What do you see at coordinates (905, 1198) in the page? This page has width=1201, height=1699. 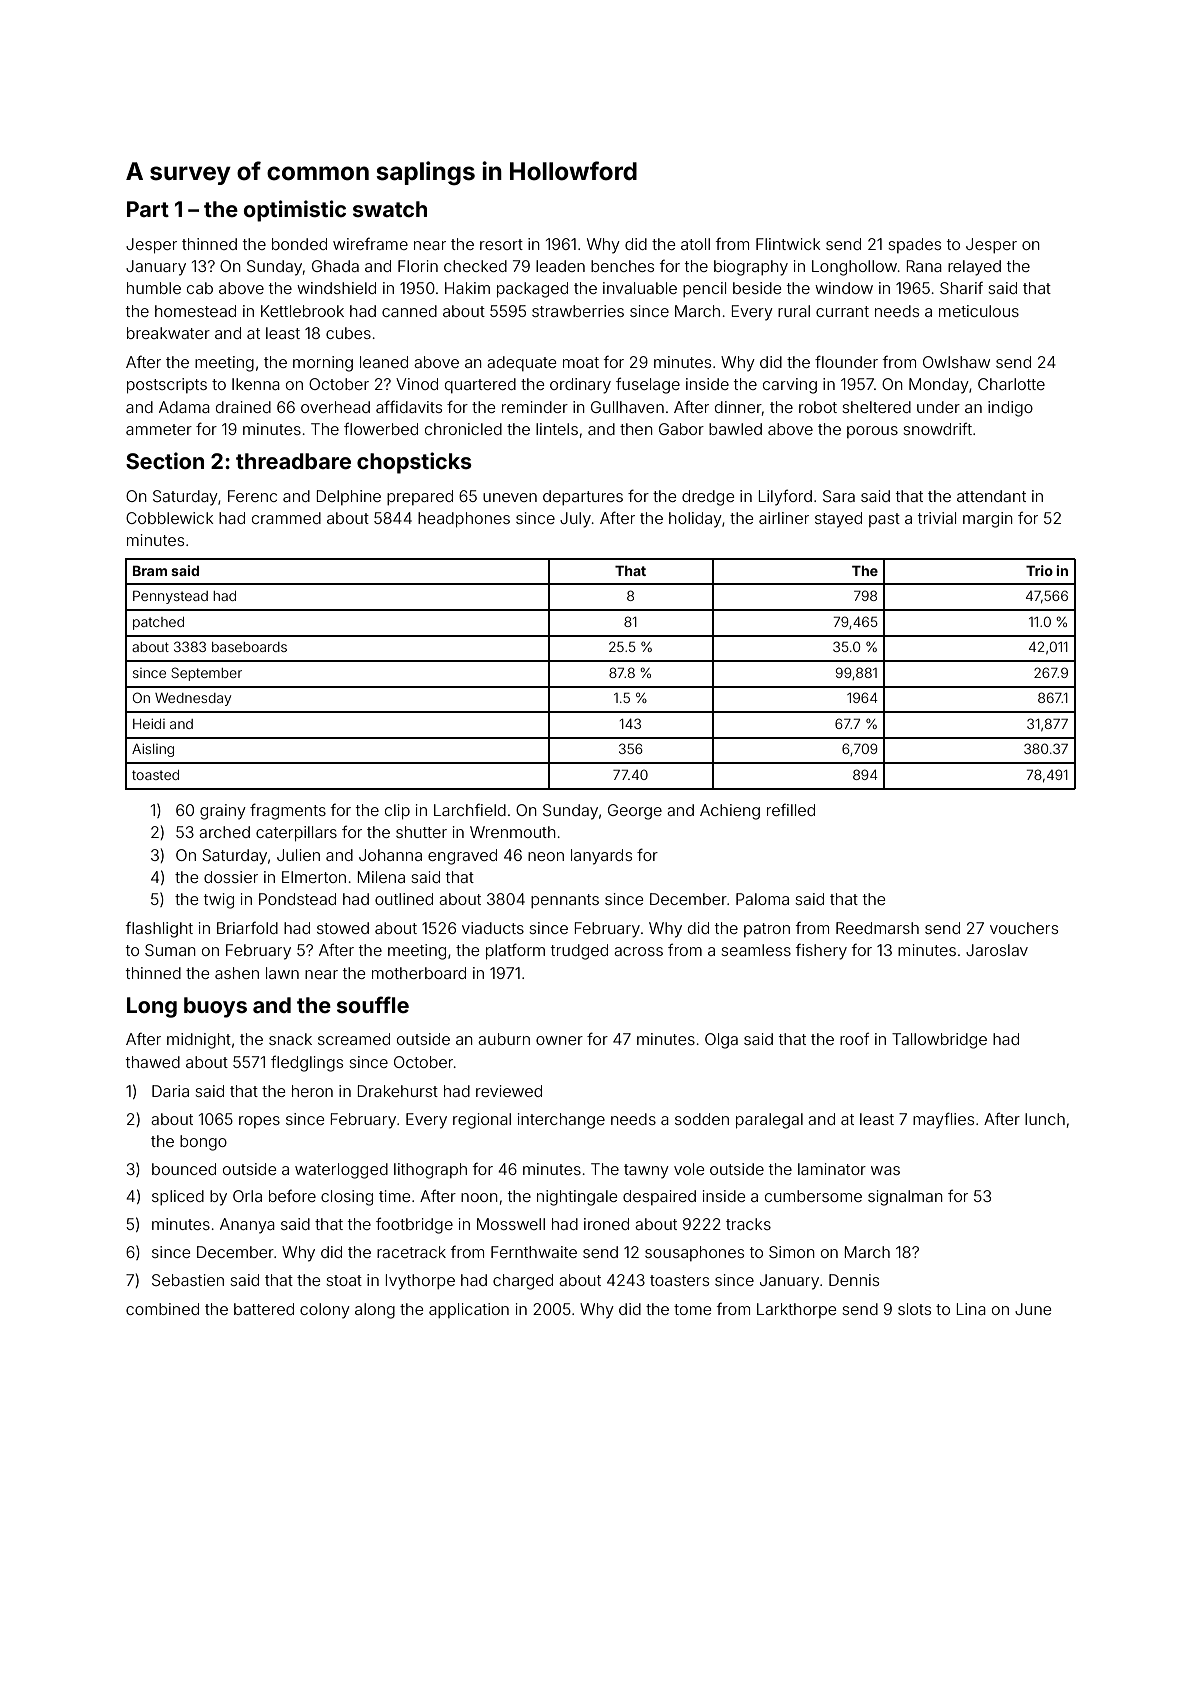 I see `signalman` at bounding box center [905, 1198].
